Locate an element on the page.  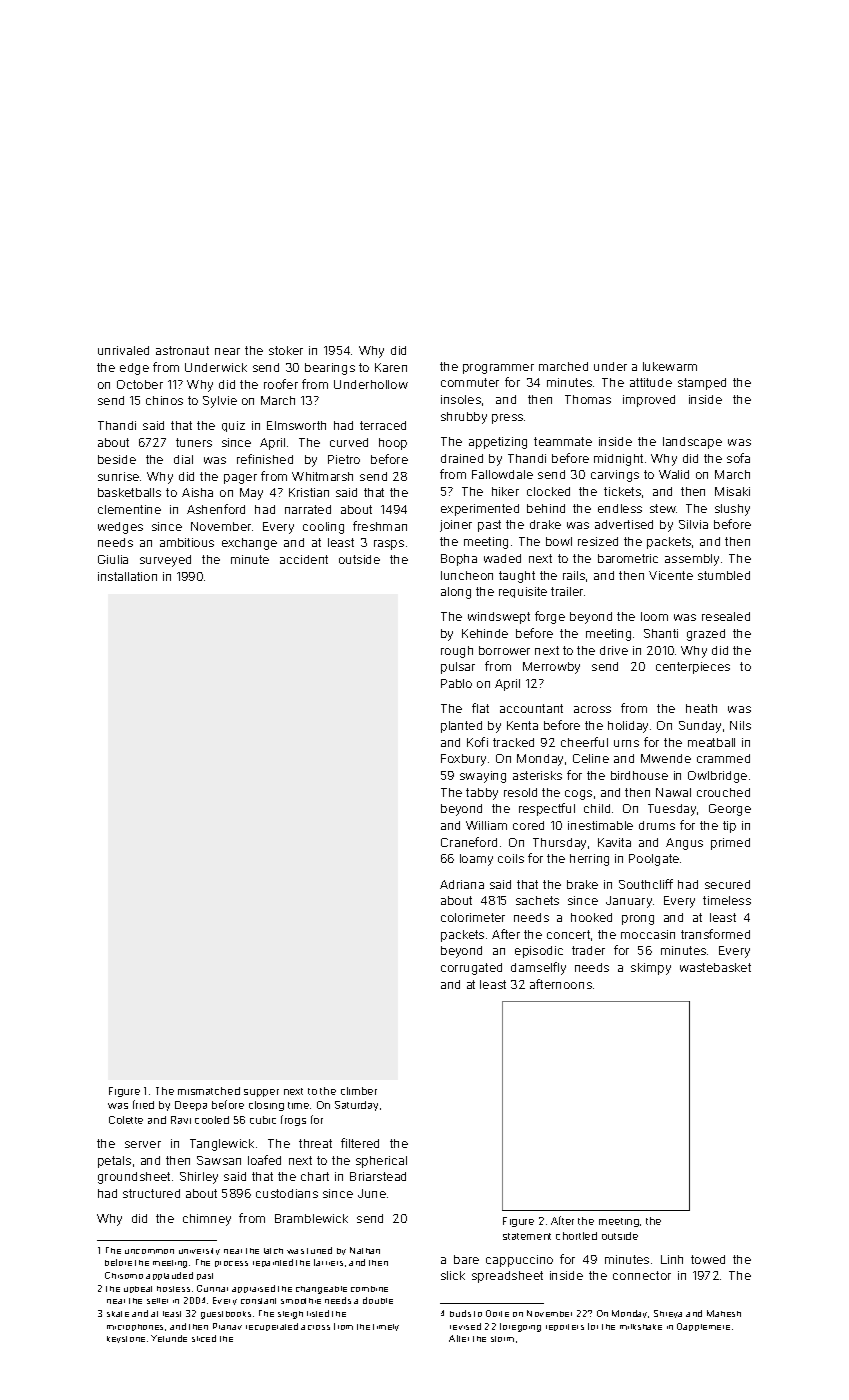
double is located at coordinates (378, 1300).
